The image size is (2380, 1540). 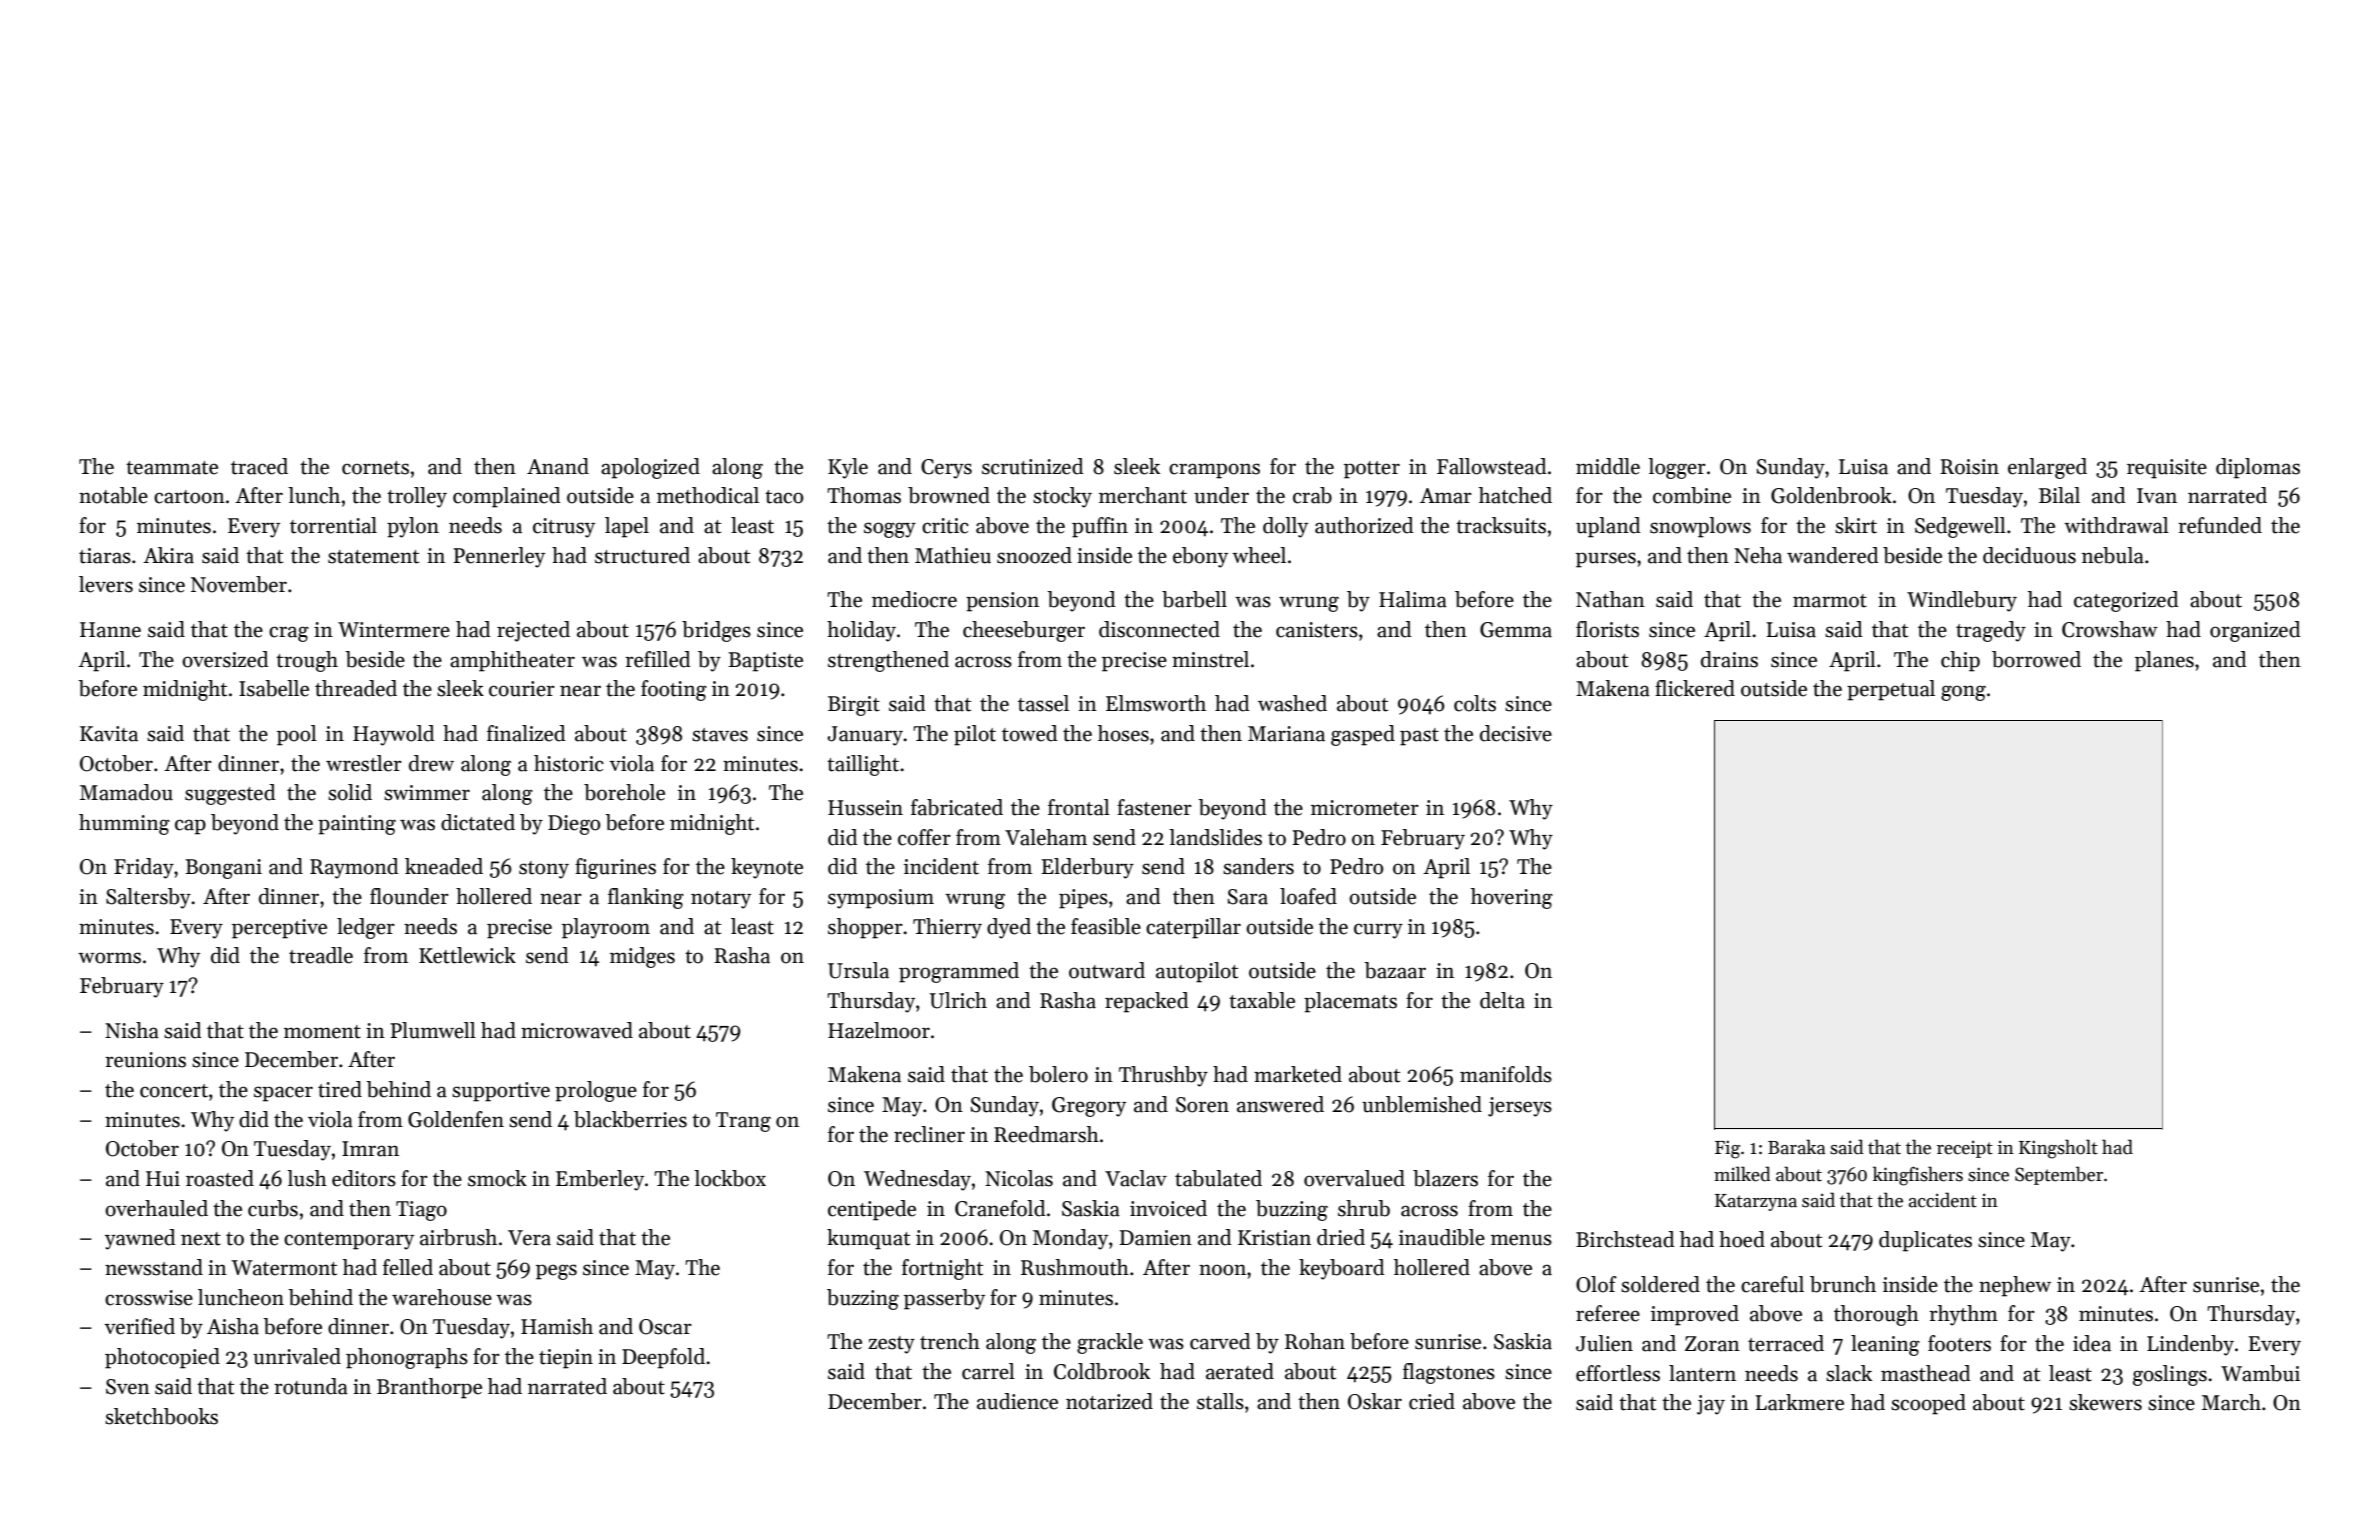 I want to click on jay, so click(x=1711, y=1405).
